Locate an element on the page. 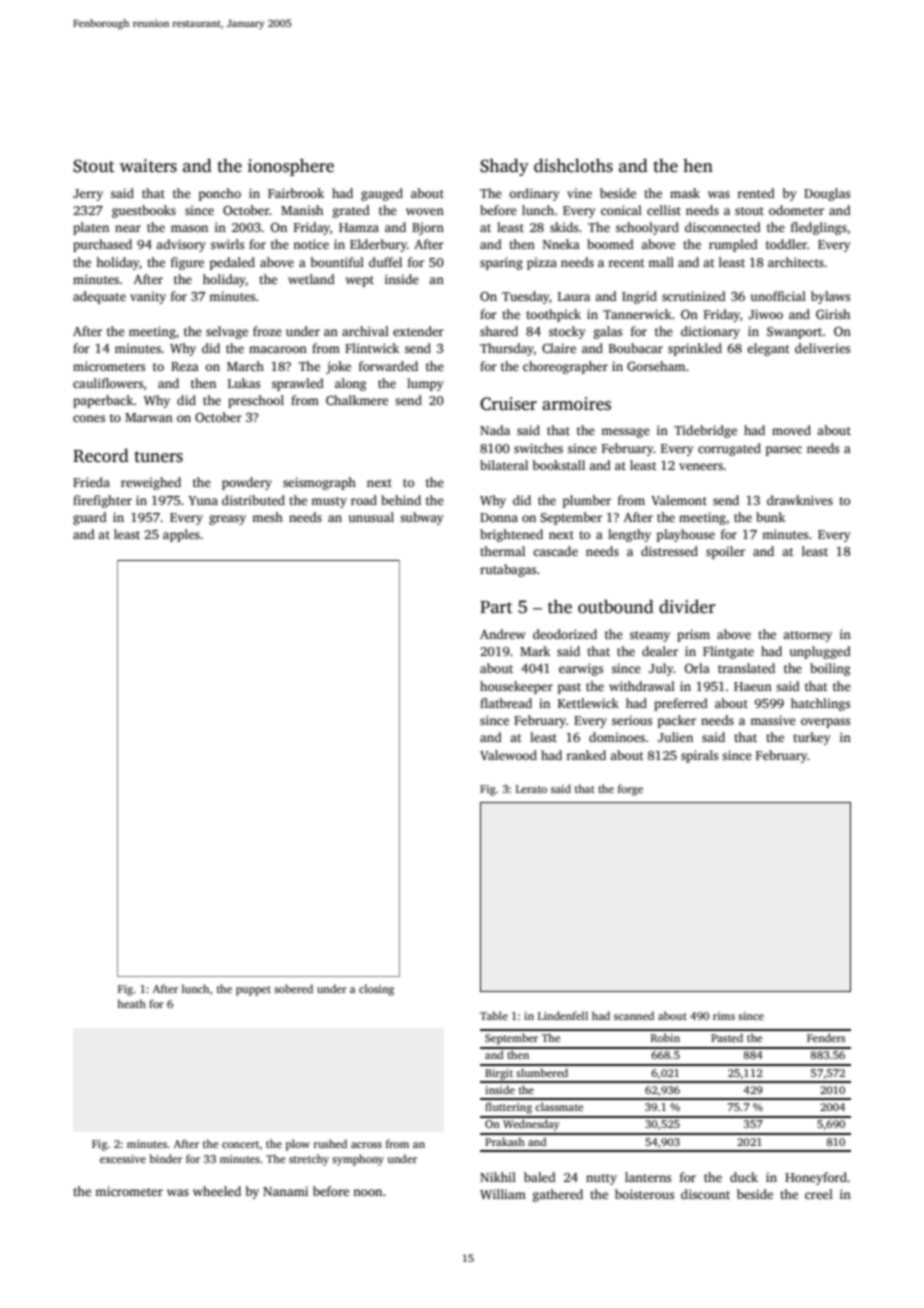 This image has height=1308, width=924. Lerato is located at coordinates (531, 789).
